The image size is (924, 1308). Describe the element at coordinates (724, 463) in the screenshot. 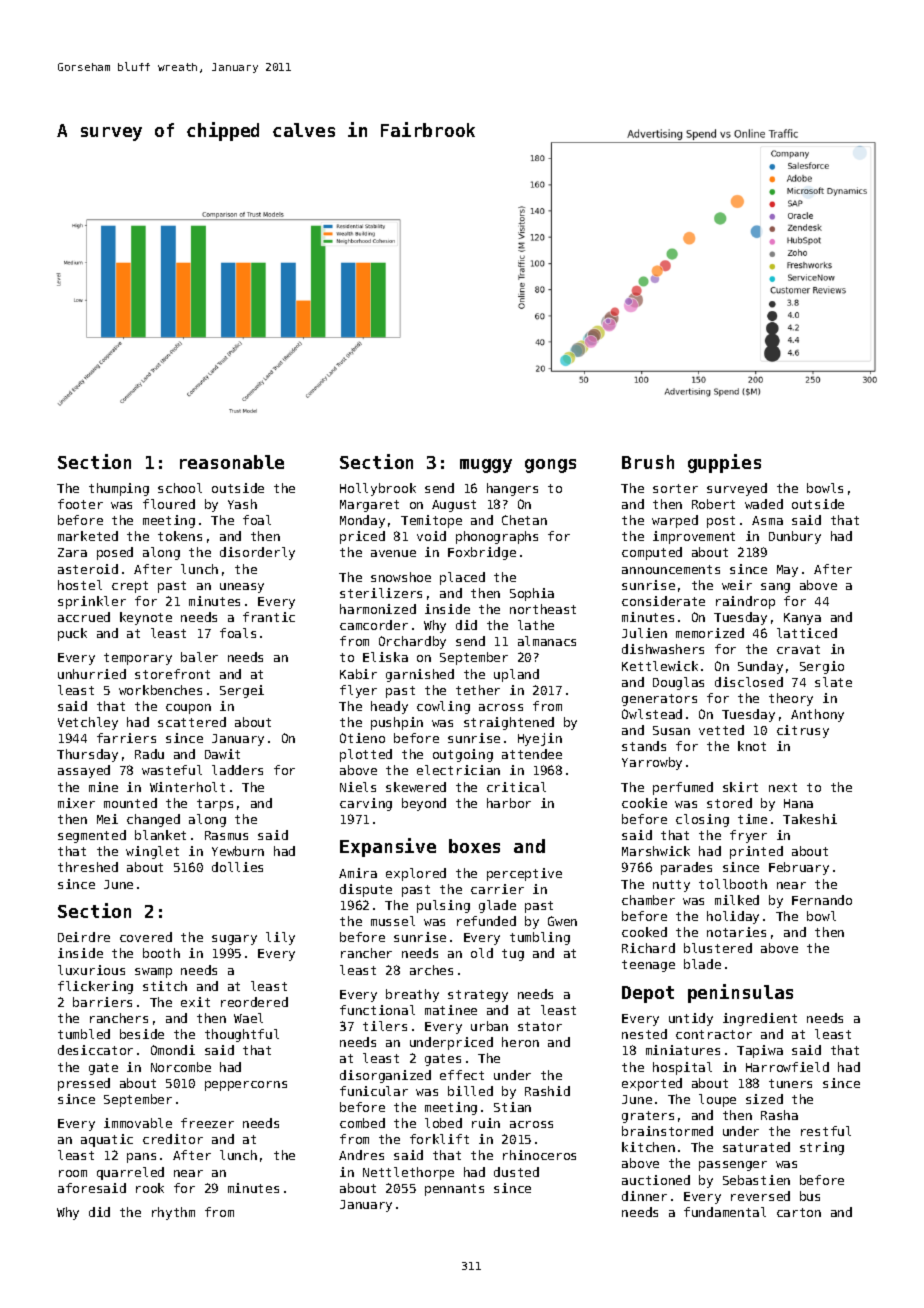

I see `guppies` at that location.
